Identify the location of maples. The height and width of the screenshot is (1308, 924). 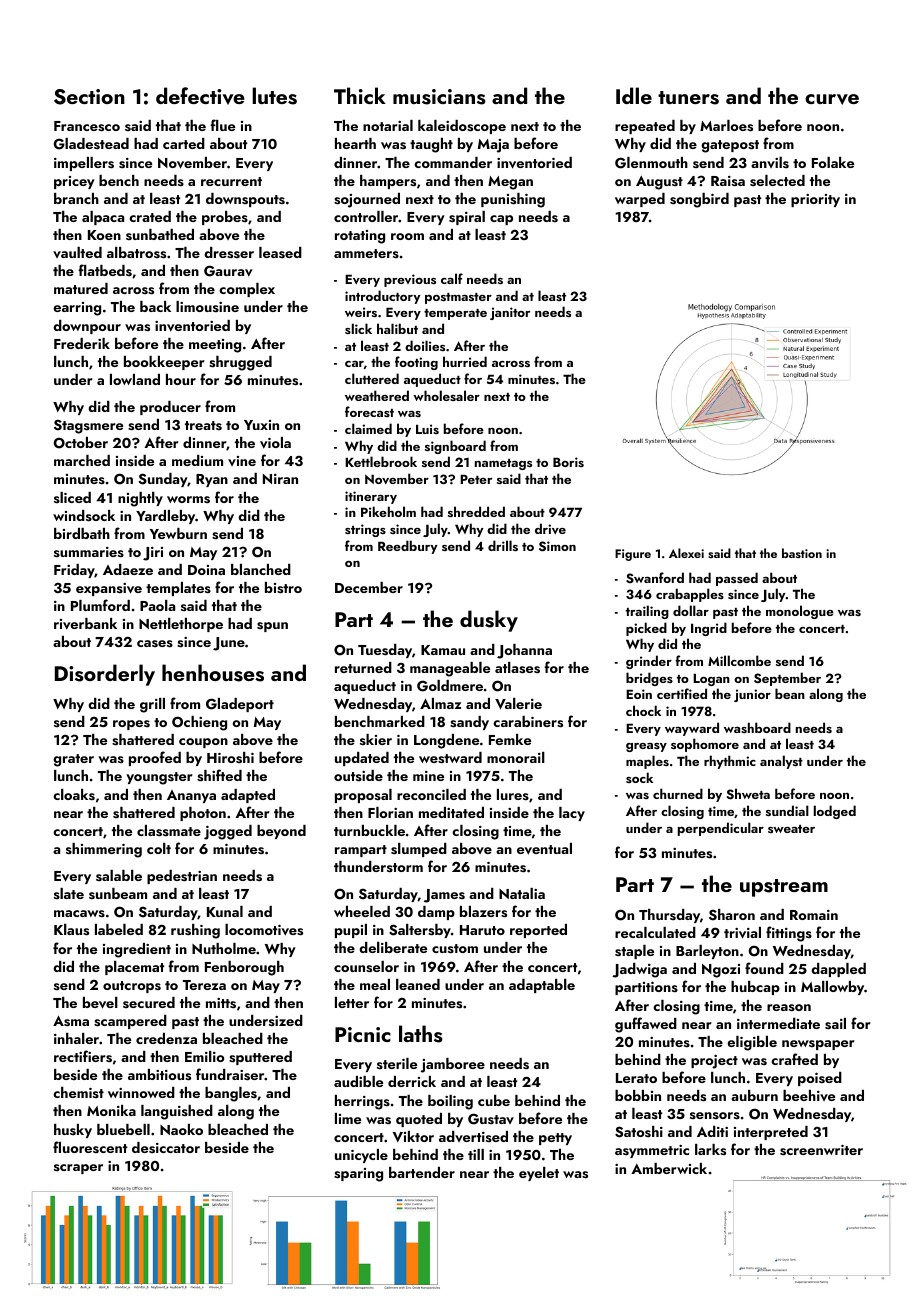
(647, 762).
